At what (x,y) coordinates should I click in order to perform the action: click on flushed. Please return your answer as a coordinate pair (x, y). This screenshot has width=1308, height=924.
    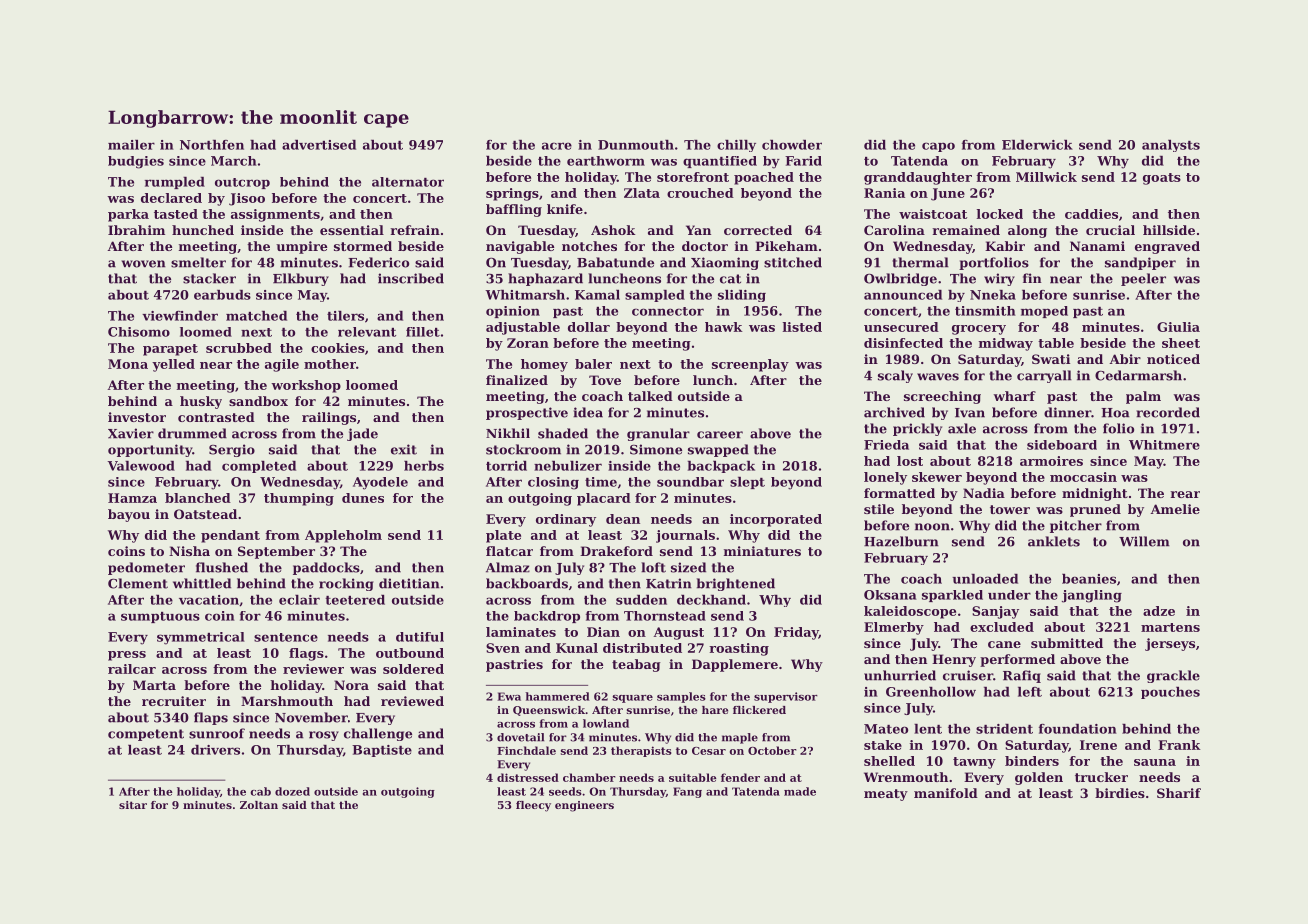
    Looking at the image, I should click on (222, 567).
